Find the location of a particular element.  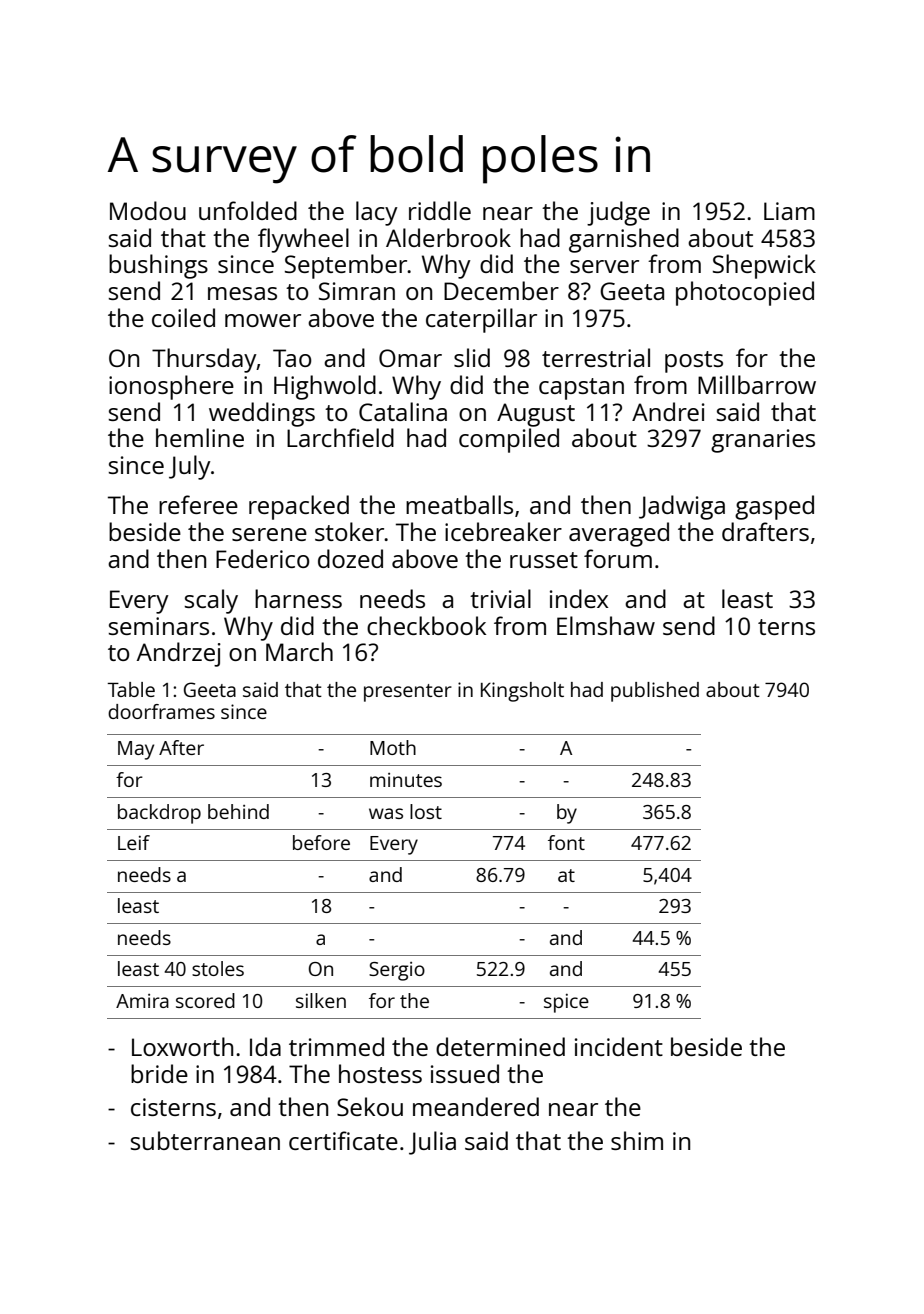

riddle is located at coordinates (440, 210).
